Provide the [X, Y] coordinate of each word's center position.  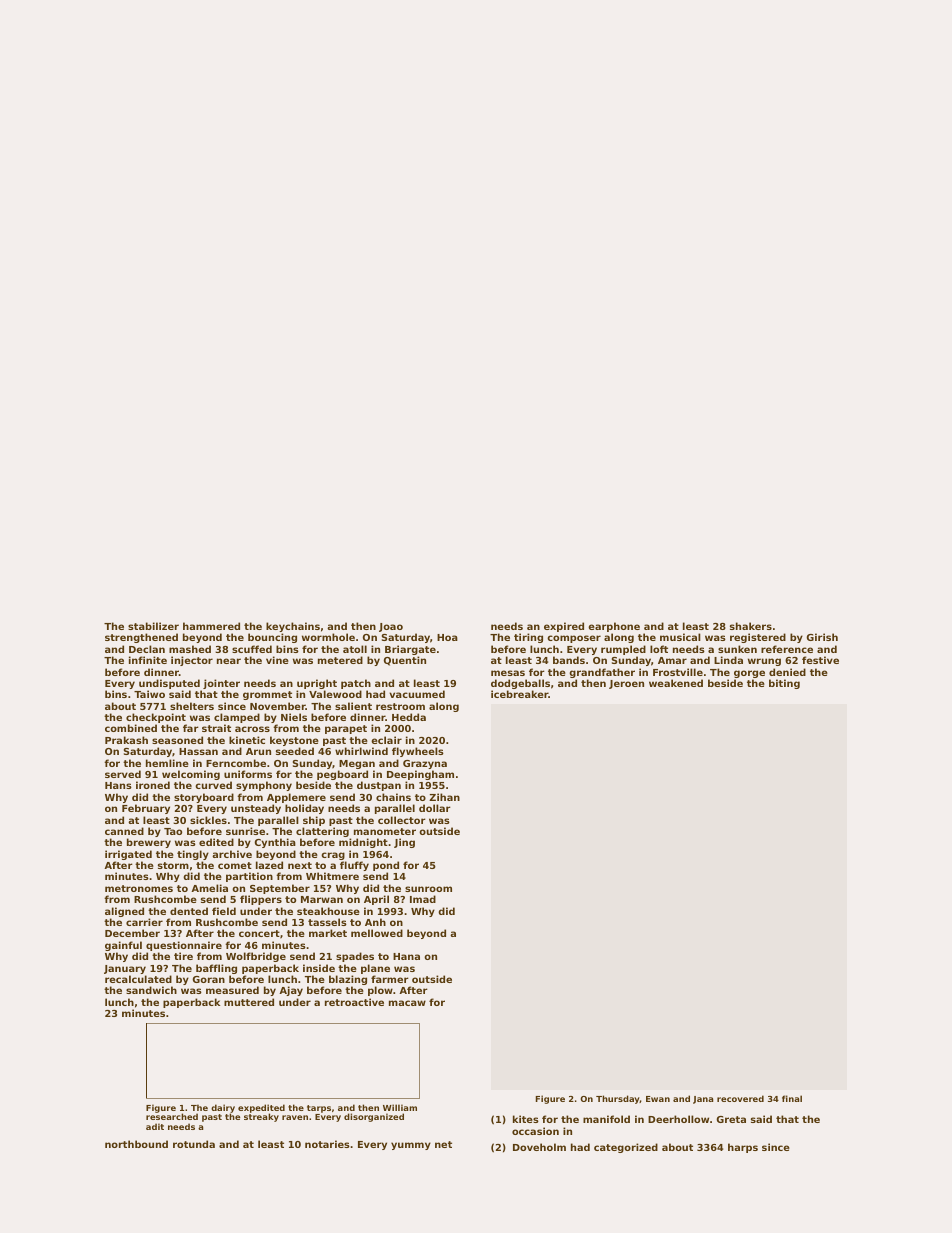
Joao [391, 627]
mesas [508, 673]
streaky [261, 1118]
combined [131, 728]
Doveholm [539, 1147]
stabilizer [153, 626]
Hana [406, 956]
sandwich [151, 990]
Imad [423, 899]
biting [784, 684]
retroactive [354, 1002]
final [792, 1098]
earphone [614, 628]
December [132, 933]
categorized [626, 1148]
